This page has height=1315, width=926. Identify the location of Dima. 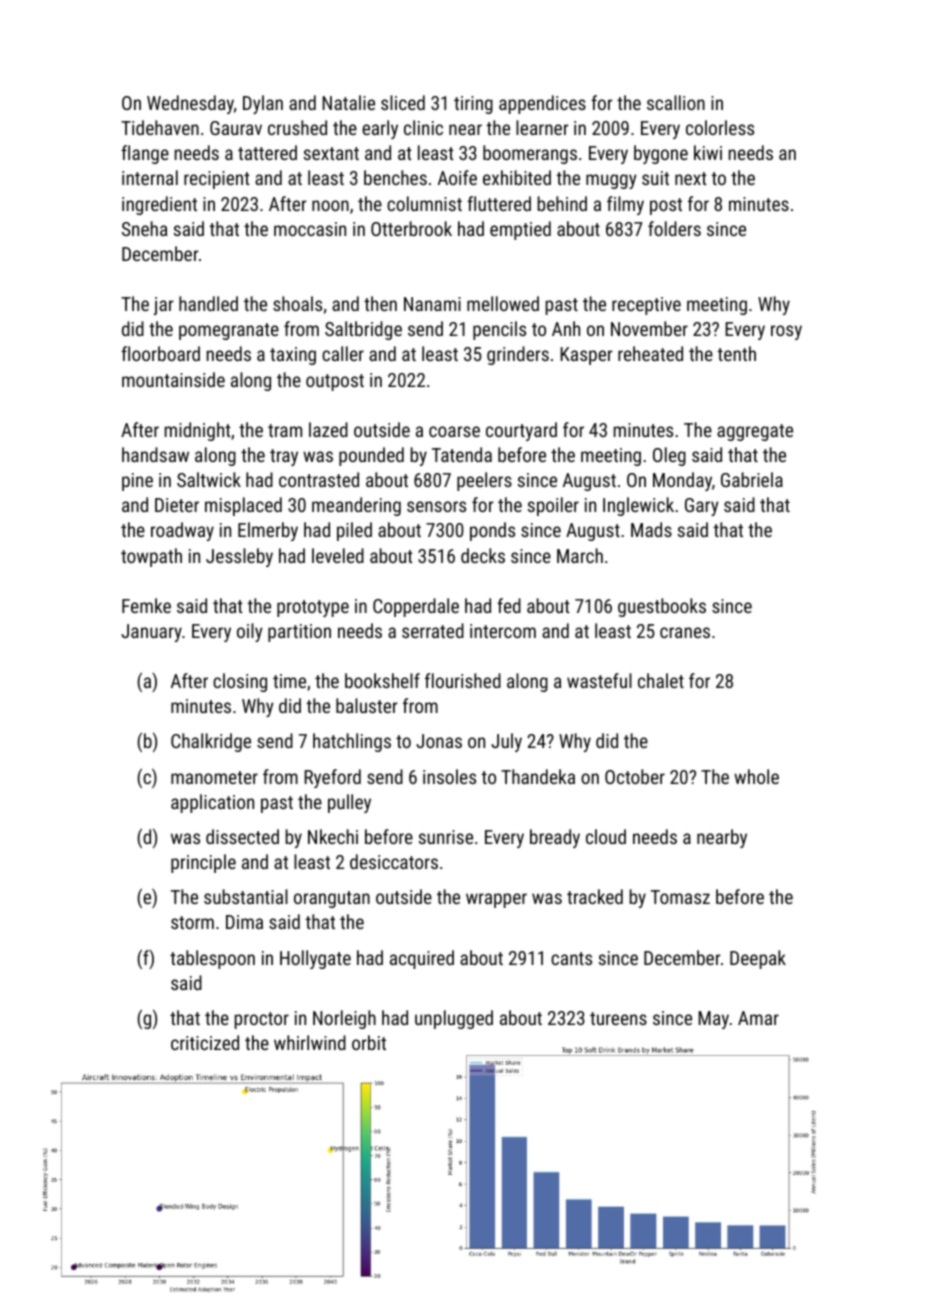
(244, 922).
